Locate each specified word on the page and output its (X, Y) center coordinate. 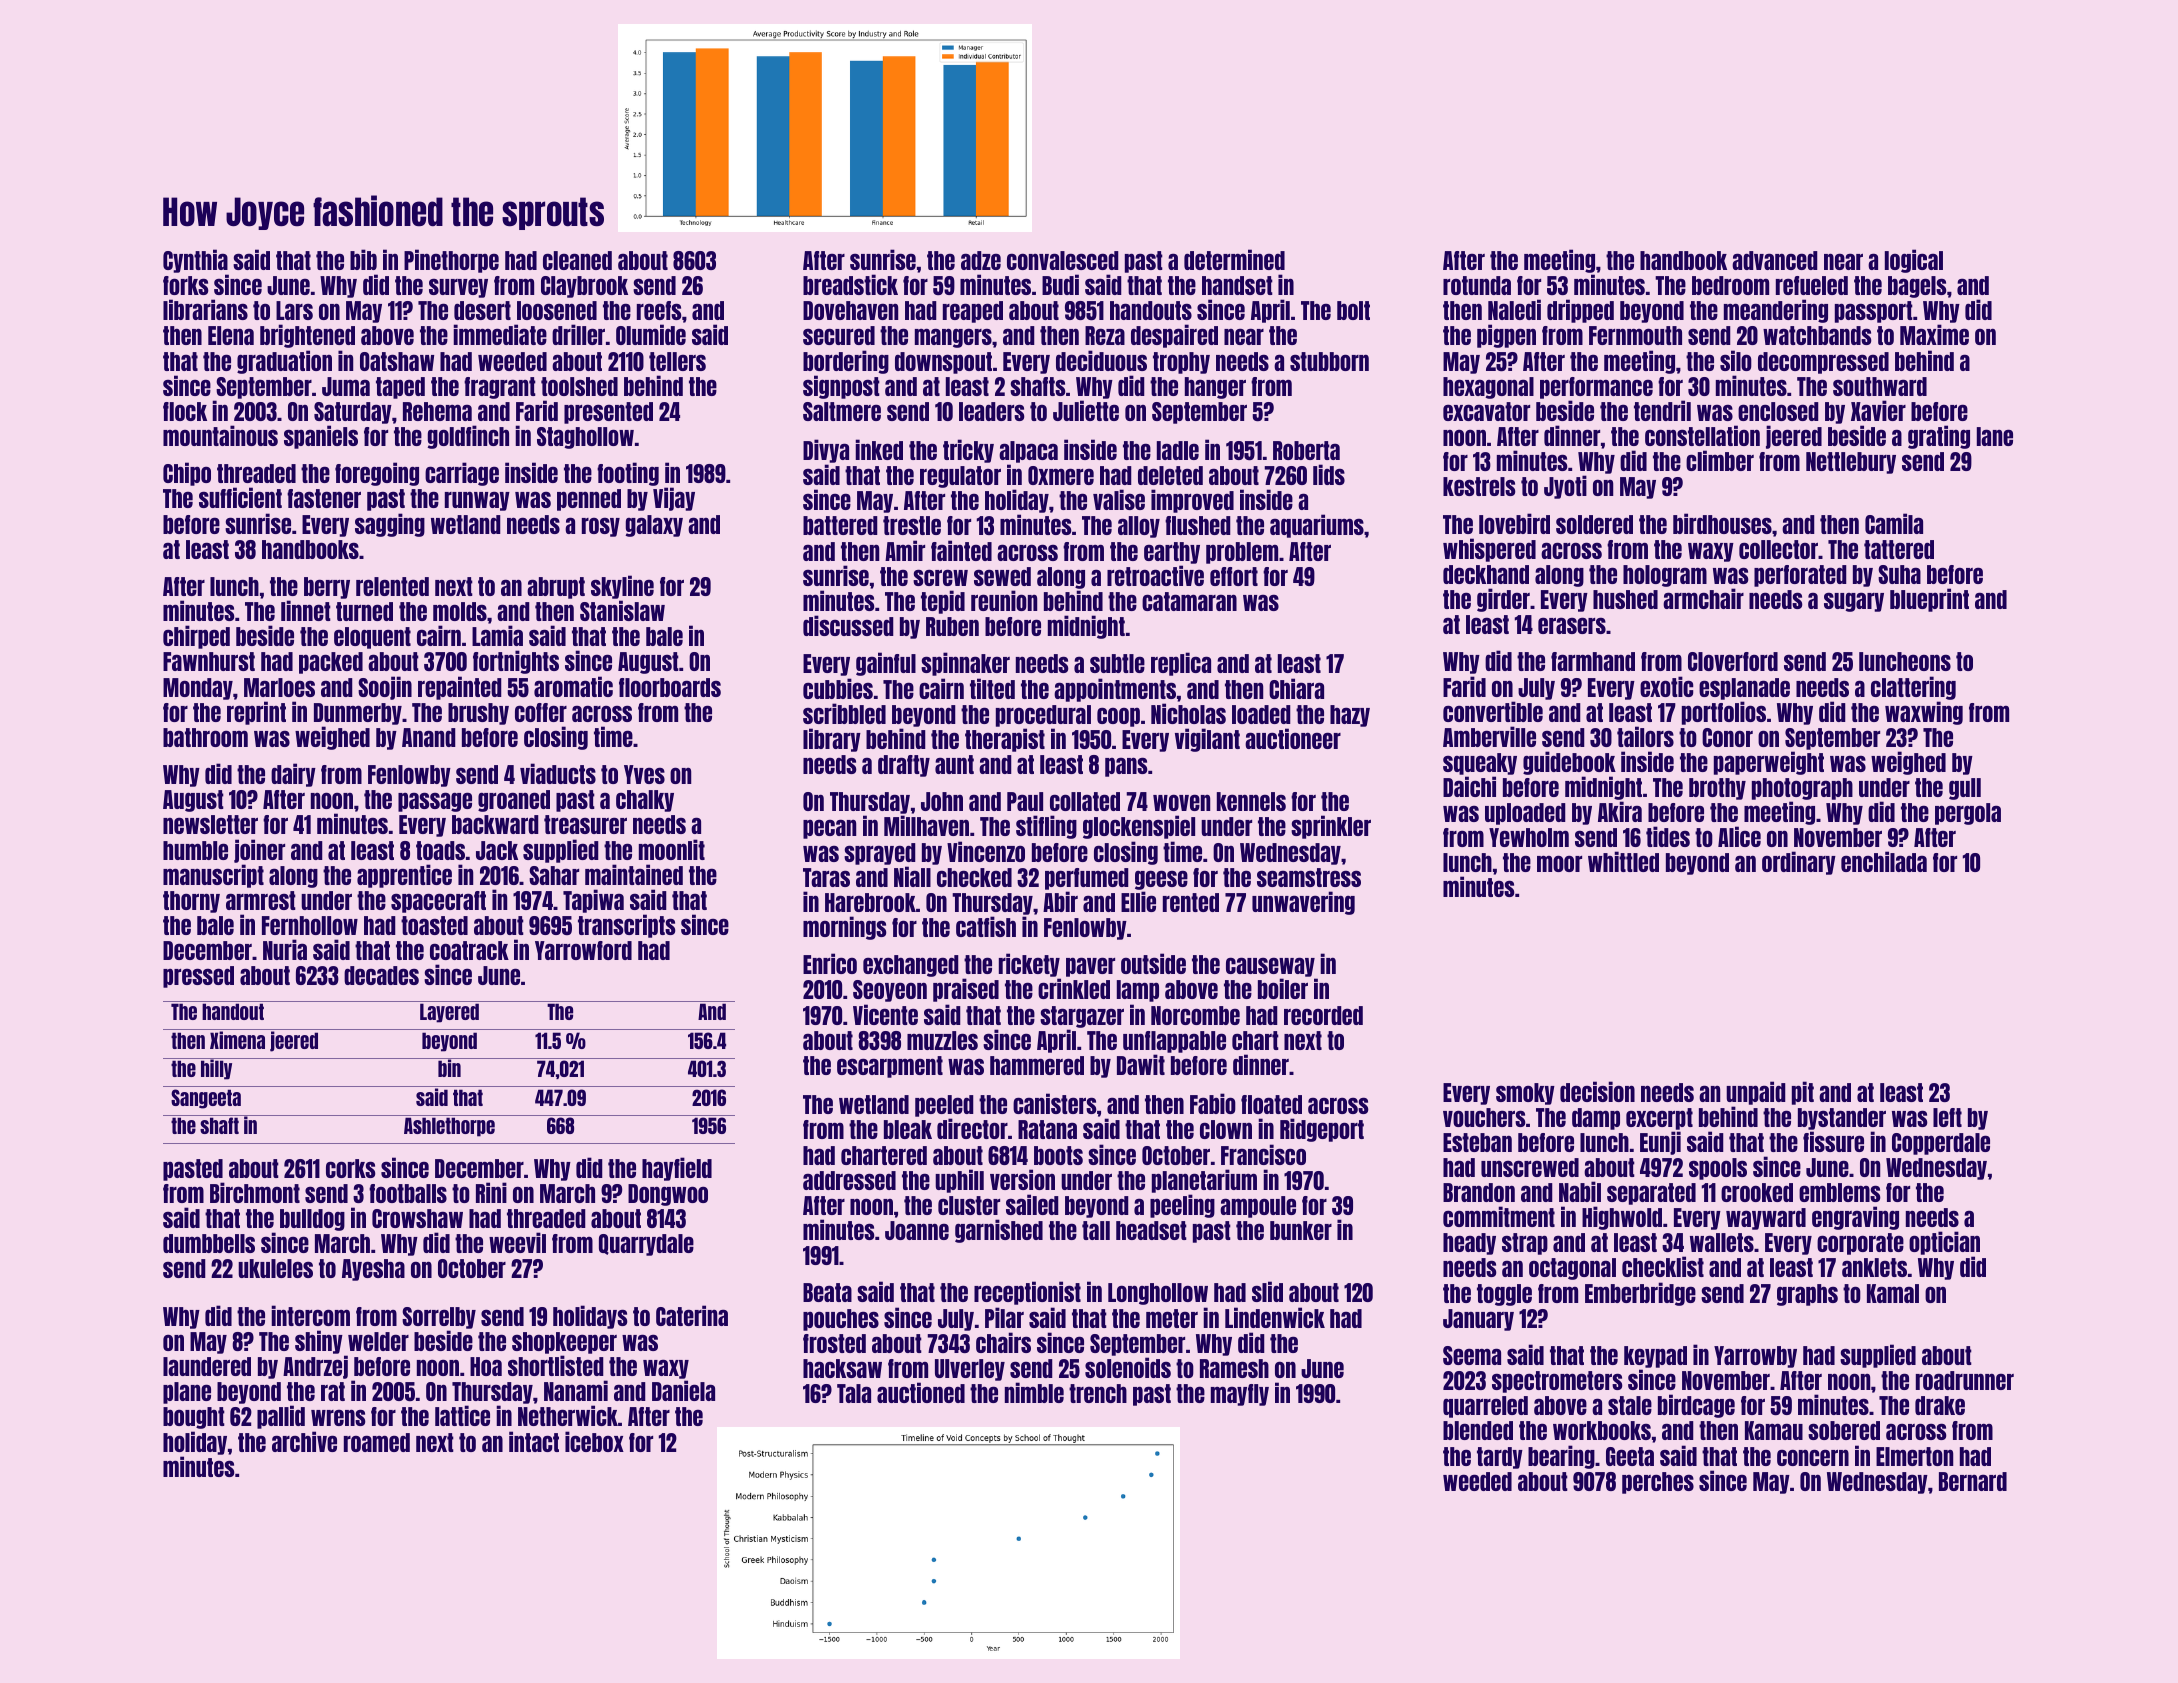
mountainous (220, 435)
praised (966, 990)
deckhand (1486, 574)
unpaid (1756, 1093)
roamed (377, 1442)
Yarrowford (583, 950)
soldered (1594, 524)
